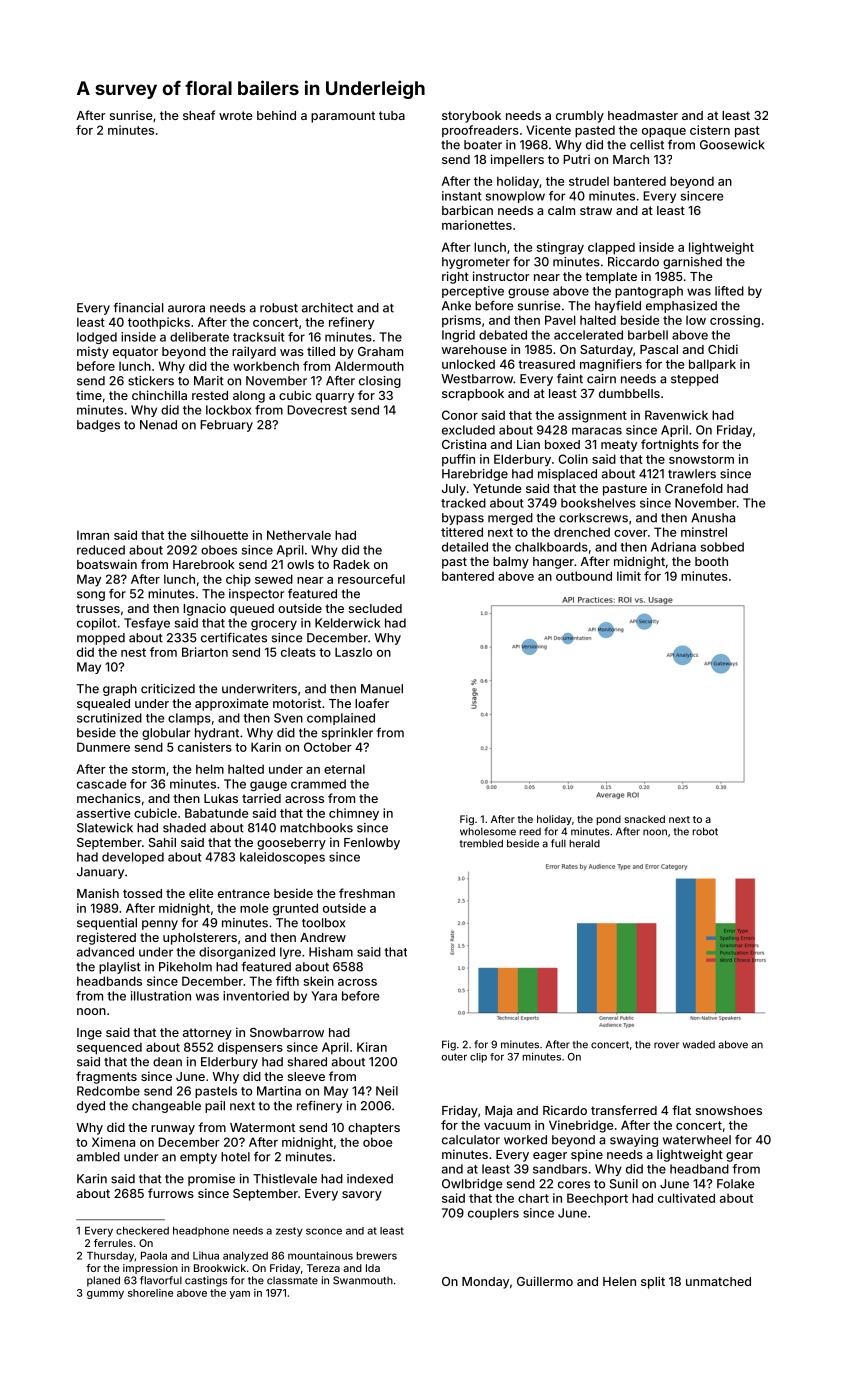 Image resolution: width=849 pixels, height=1400 pixels. I want to click on Ravenwick, so click(676, 415).
